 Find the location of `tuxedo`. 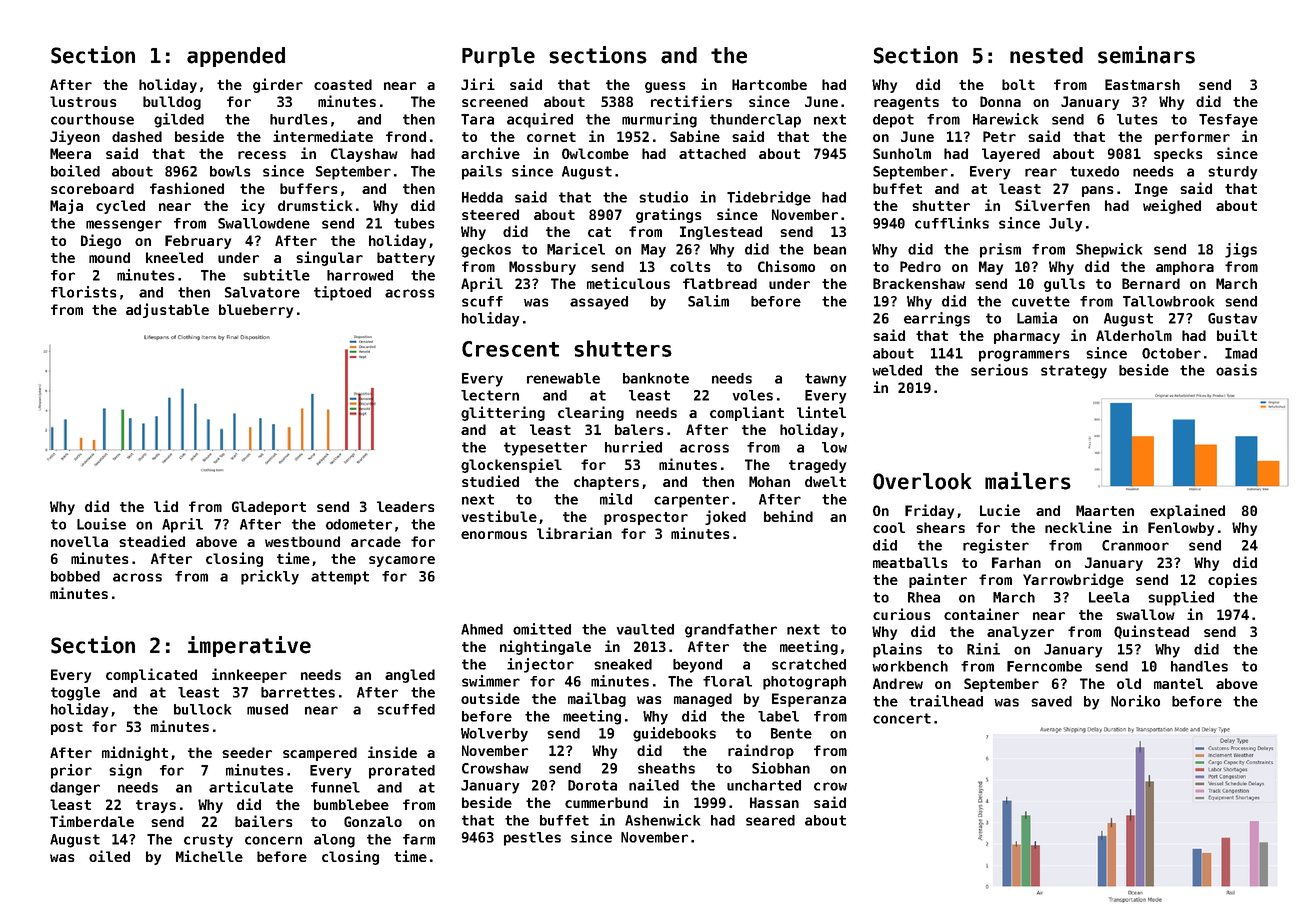

tuxedo is located at coordinates (1094, 171).
